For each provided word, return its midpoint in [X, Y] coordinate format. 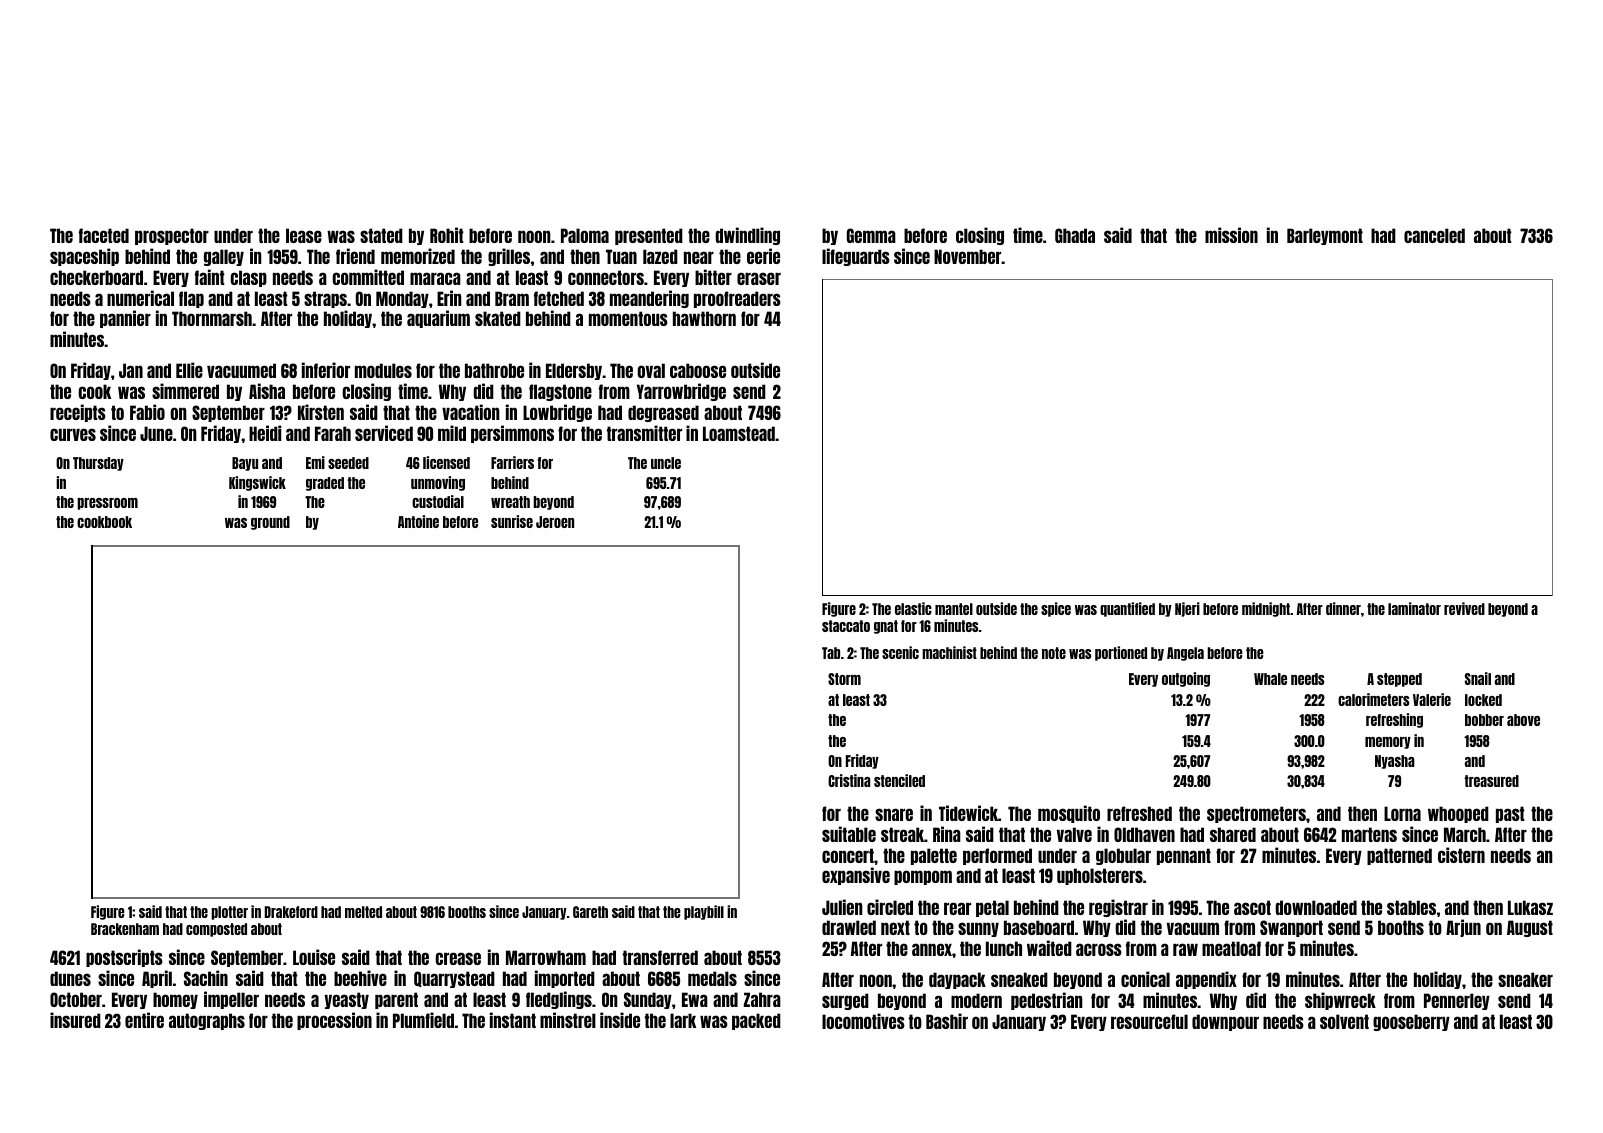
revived [1464, 608]
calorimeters [1374, 699]
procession [334, 1021]
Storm [844, 679]
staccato [846, 626]
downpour [1225, 1022]
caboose [698, 370]
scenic [900, 652]
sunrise [512, 521]
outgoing [1186, 679]
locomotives [863, 1021]
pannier [125, 319]
